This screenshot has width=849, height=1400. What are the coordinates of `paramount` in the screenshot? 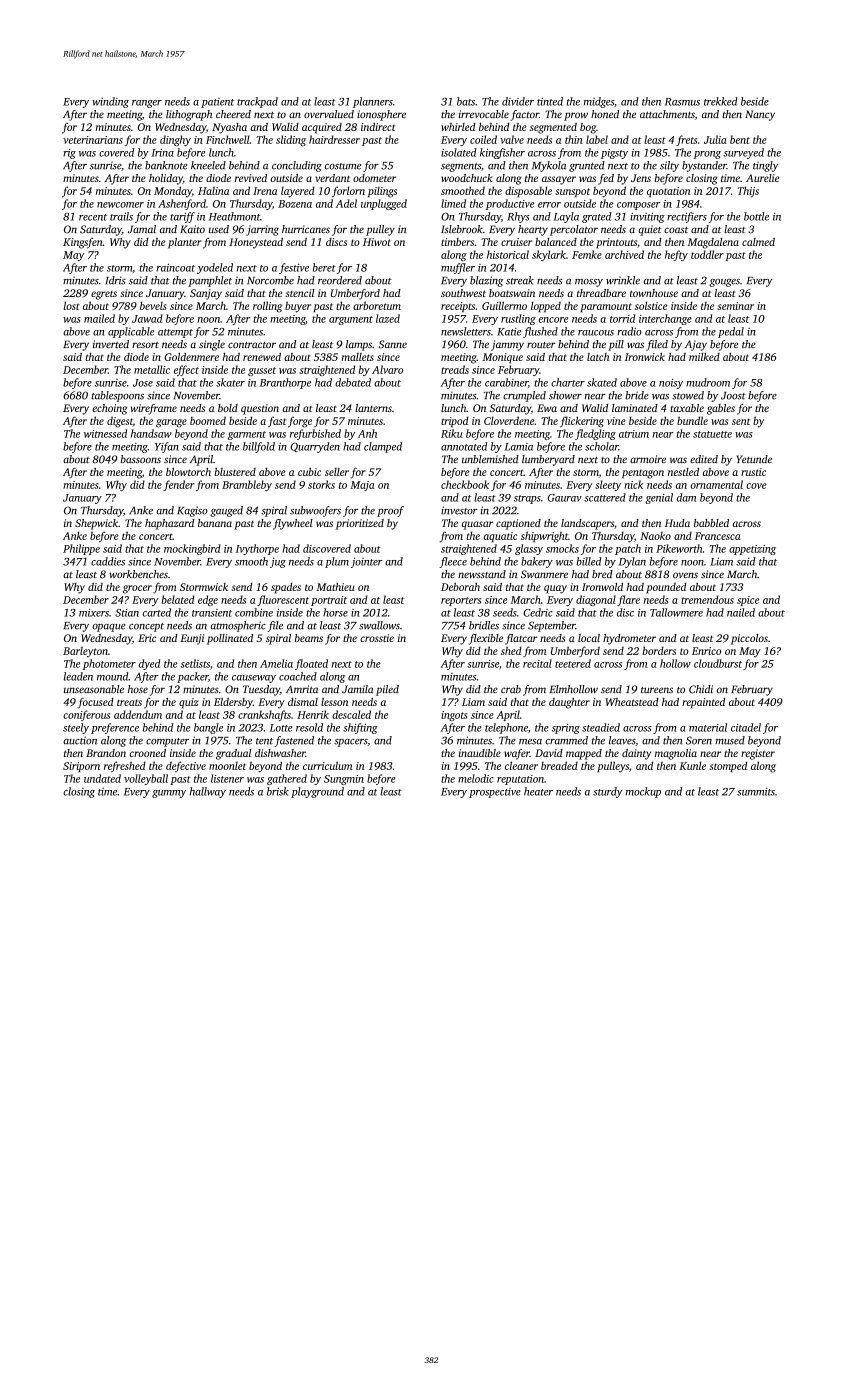 It's located at (606, 307).
